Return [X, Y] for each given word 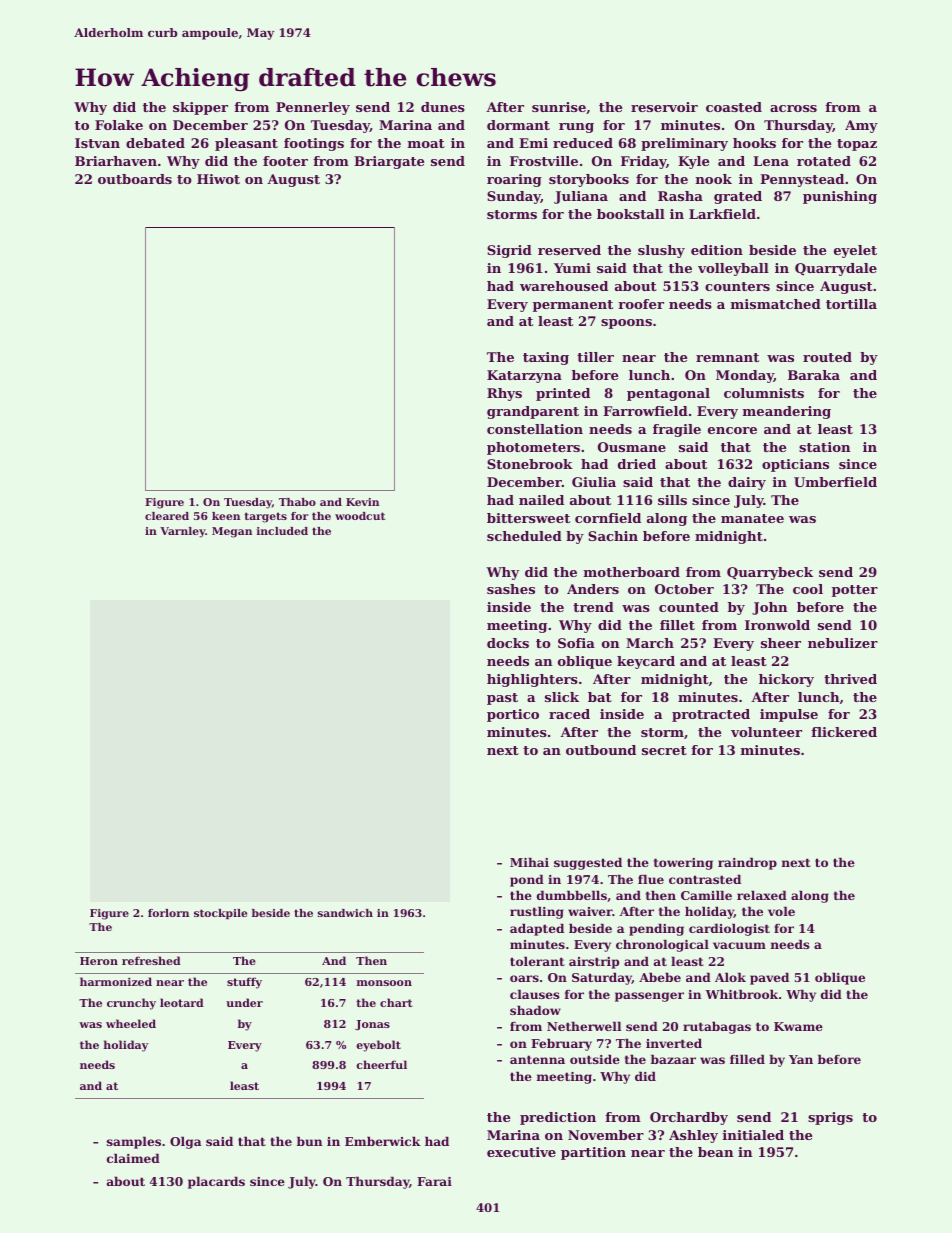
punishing [840, 197]
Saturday [602, 978]
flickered [844, 732]
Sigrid [509, 251]
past [502, 699]
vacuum [739, 945]
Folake [119, 125]
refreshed [151, 960]
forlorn [168, 913]
